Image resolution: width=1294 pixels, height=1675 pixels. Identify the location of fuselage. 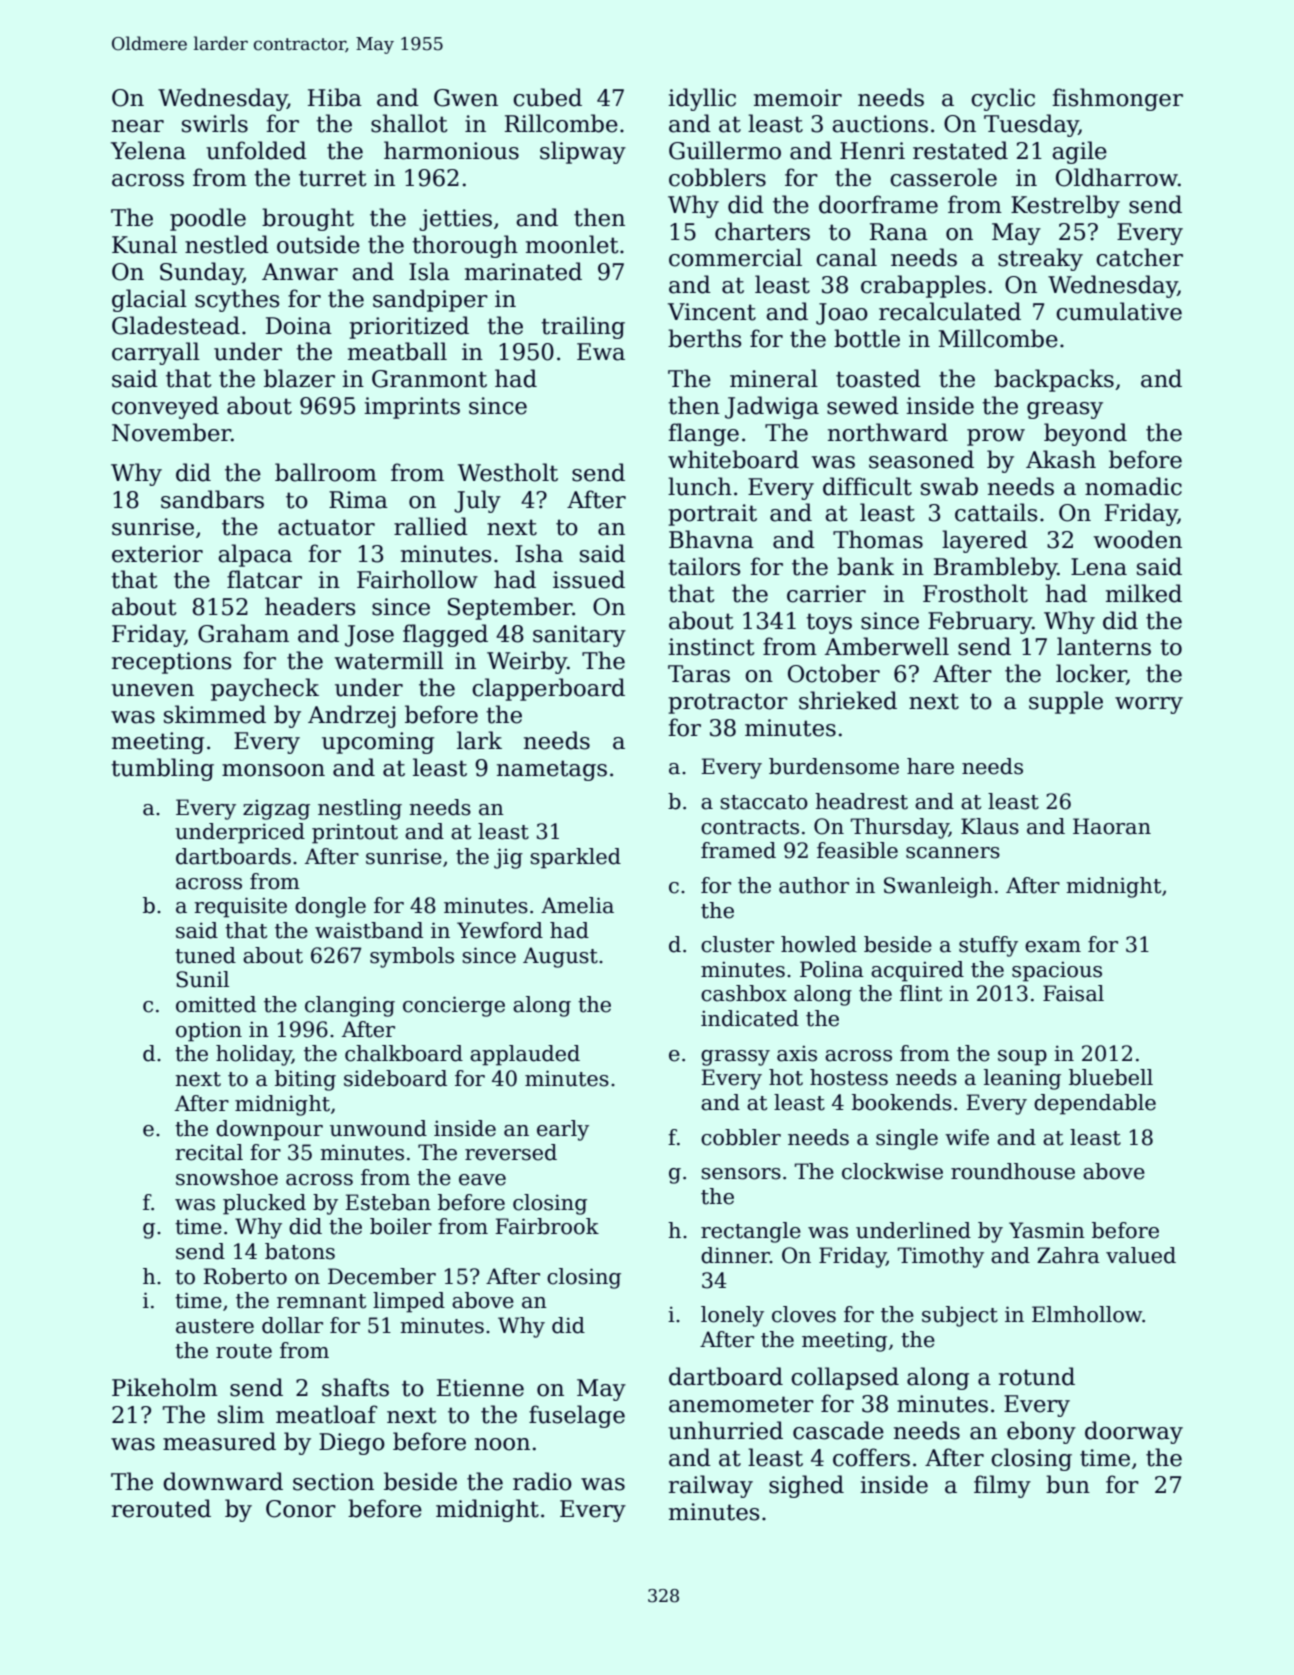
(577, 1416).
